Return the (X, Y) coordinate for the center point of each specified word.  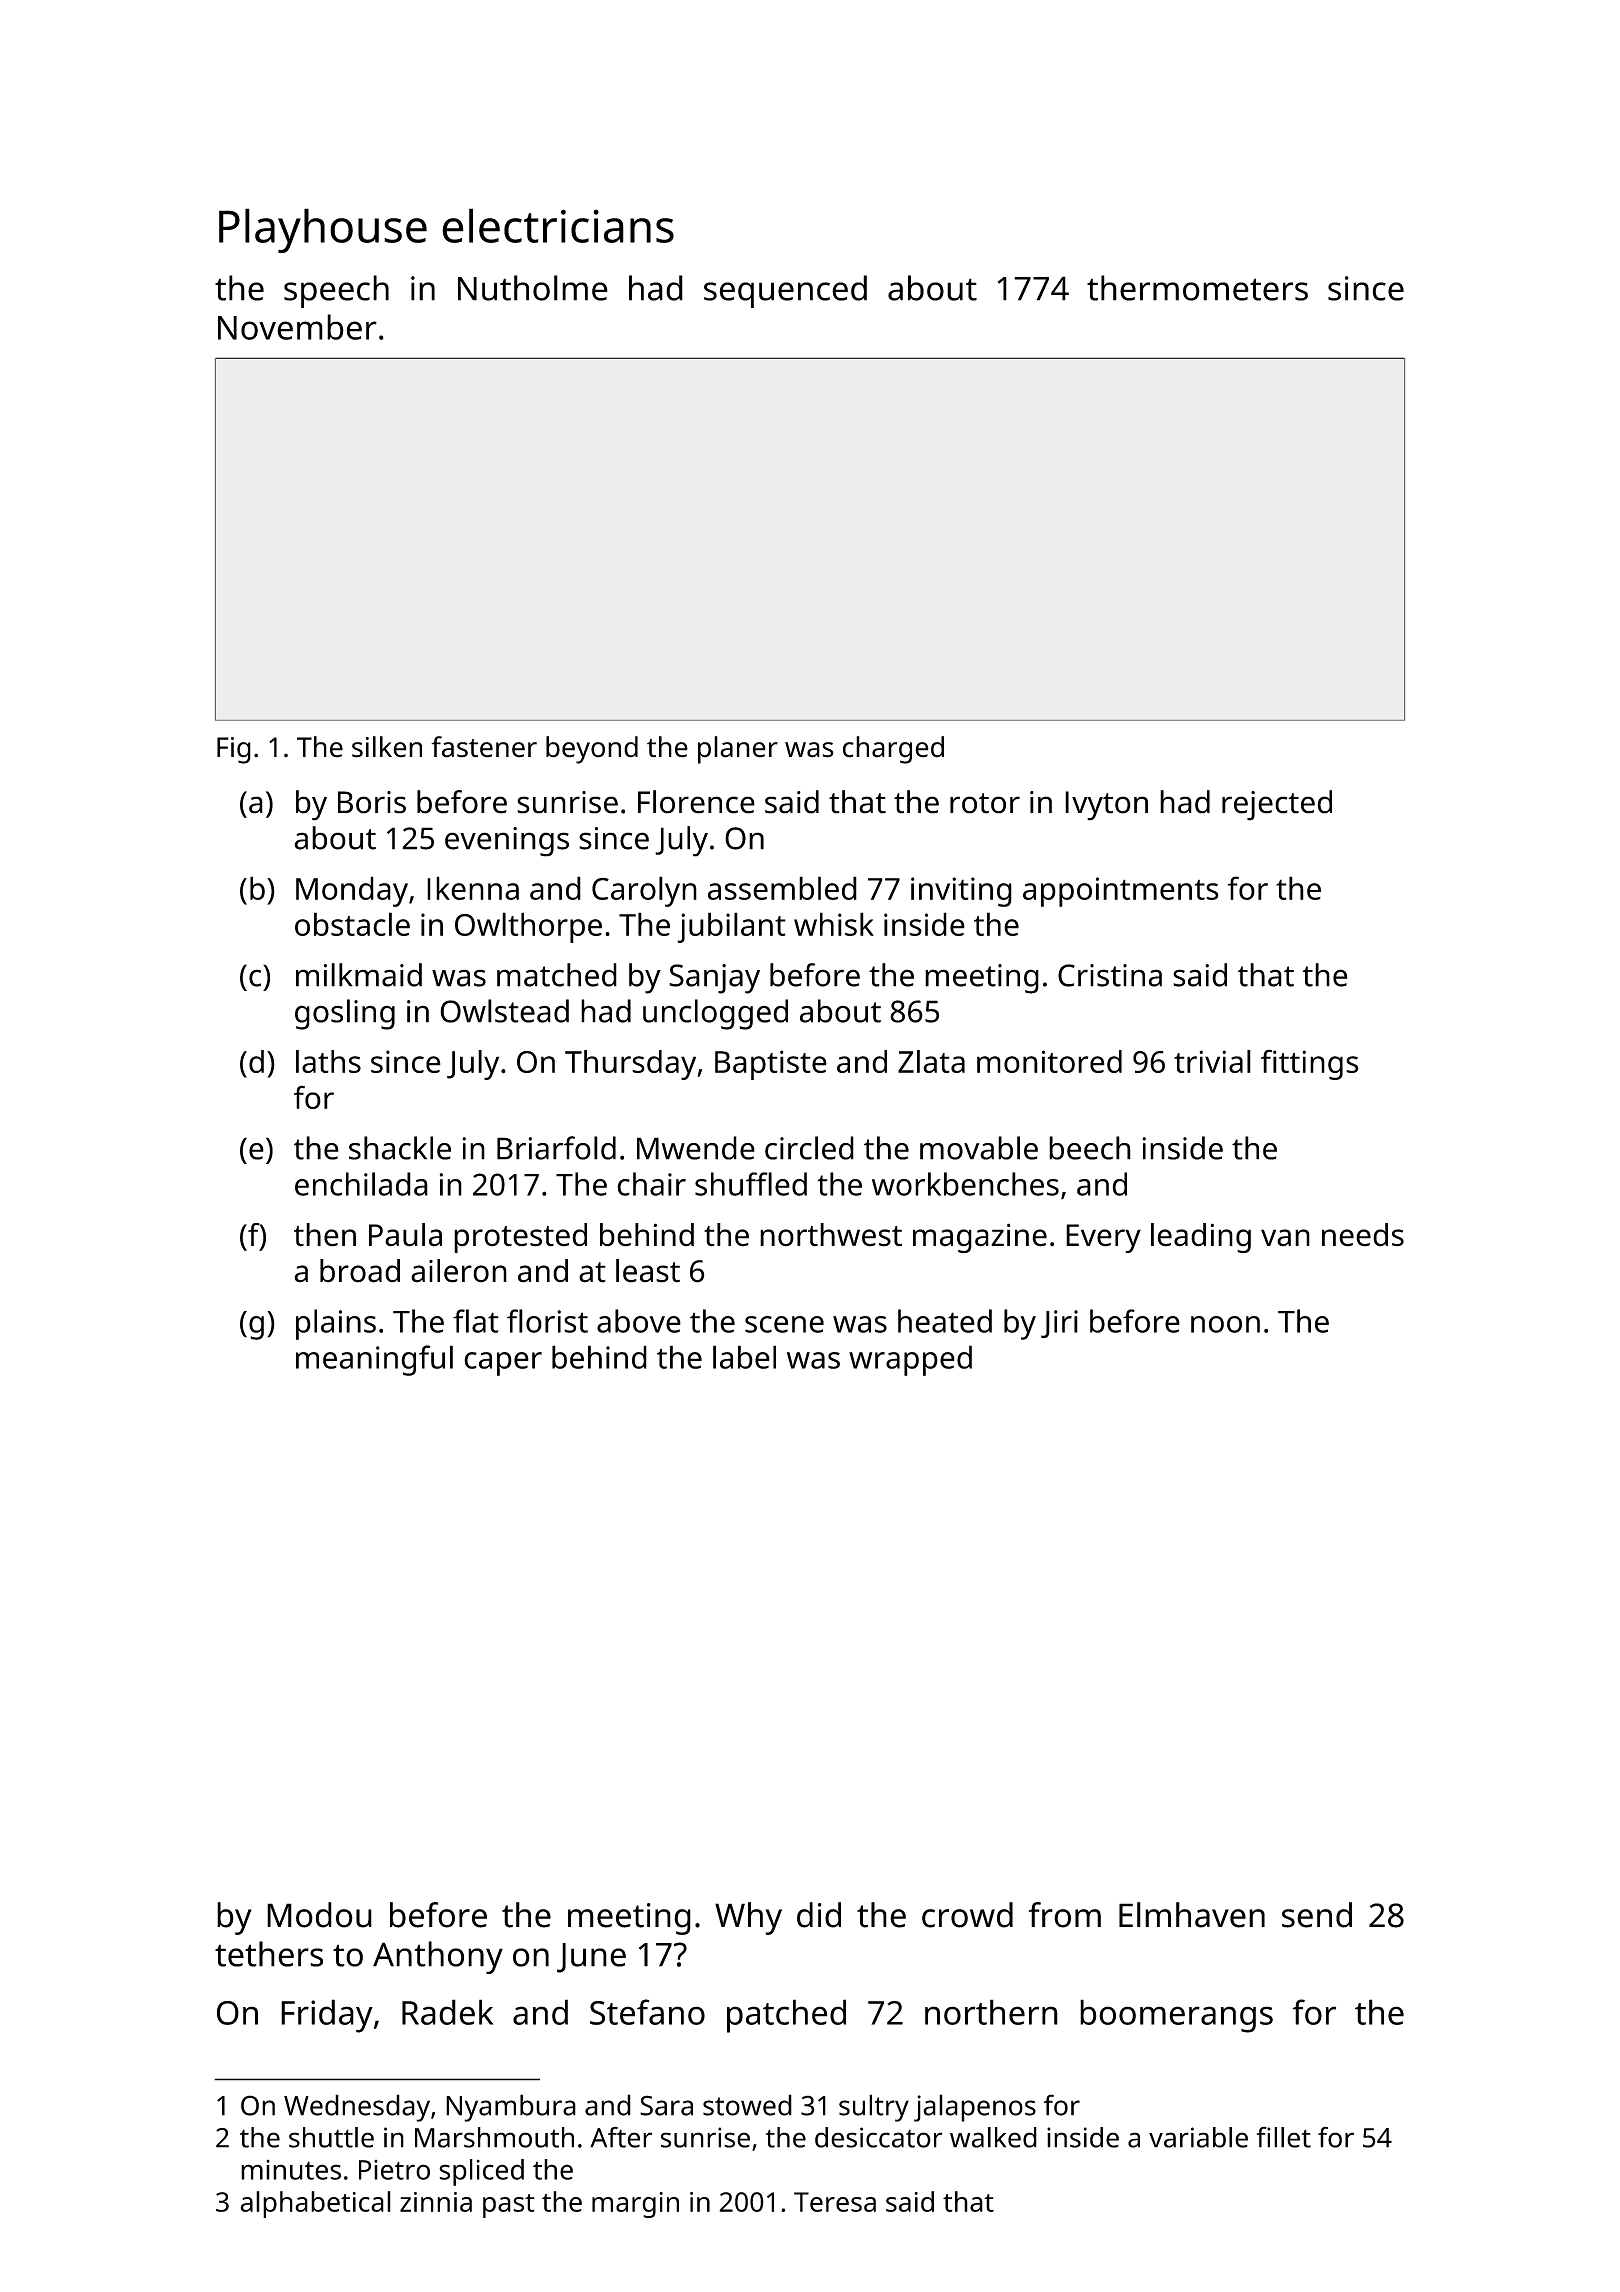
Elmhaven (1192, 1915)
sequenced (785, 291)
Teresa (835, 2202)
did (819, 1915)
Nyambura (511, 2108)
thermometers (1197, 288)
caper (503, 1364)
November (297, 327)
